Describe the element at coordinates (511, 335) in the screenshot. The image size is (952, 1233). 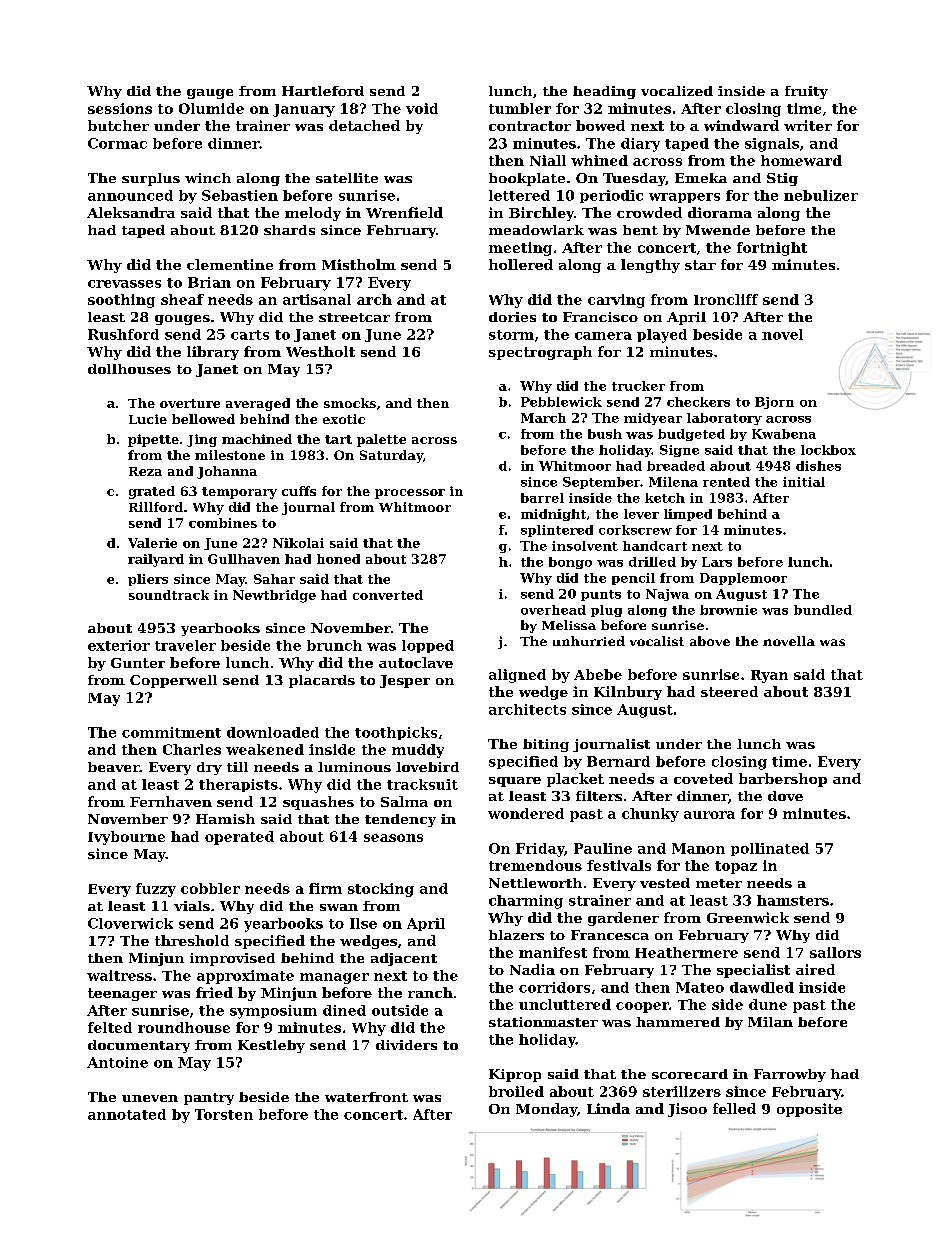
I see `storm` at that location.
